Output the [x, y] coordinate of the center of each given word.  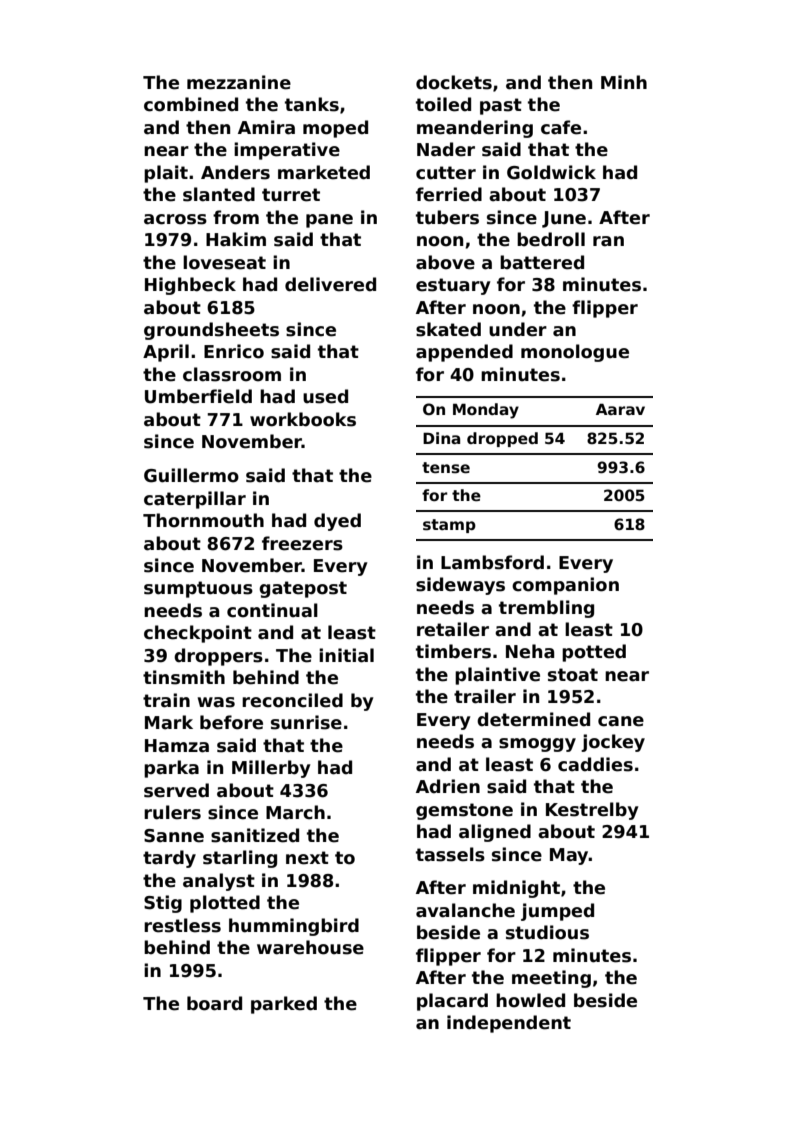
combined [191, 104]
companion [565, 586]
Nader [446, 149]
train [166, 700]
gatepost [303, 589]
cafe [561, 127]
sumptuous [198, 589]
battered [542, 262]
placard [452, 1002]
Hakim [236, 239]
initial [346, 655]
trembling [546, 609]
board [214, 1003]
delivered [330, 284]
